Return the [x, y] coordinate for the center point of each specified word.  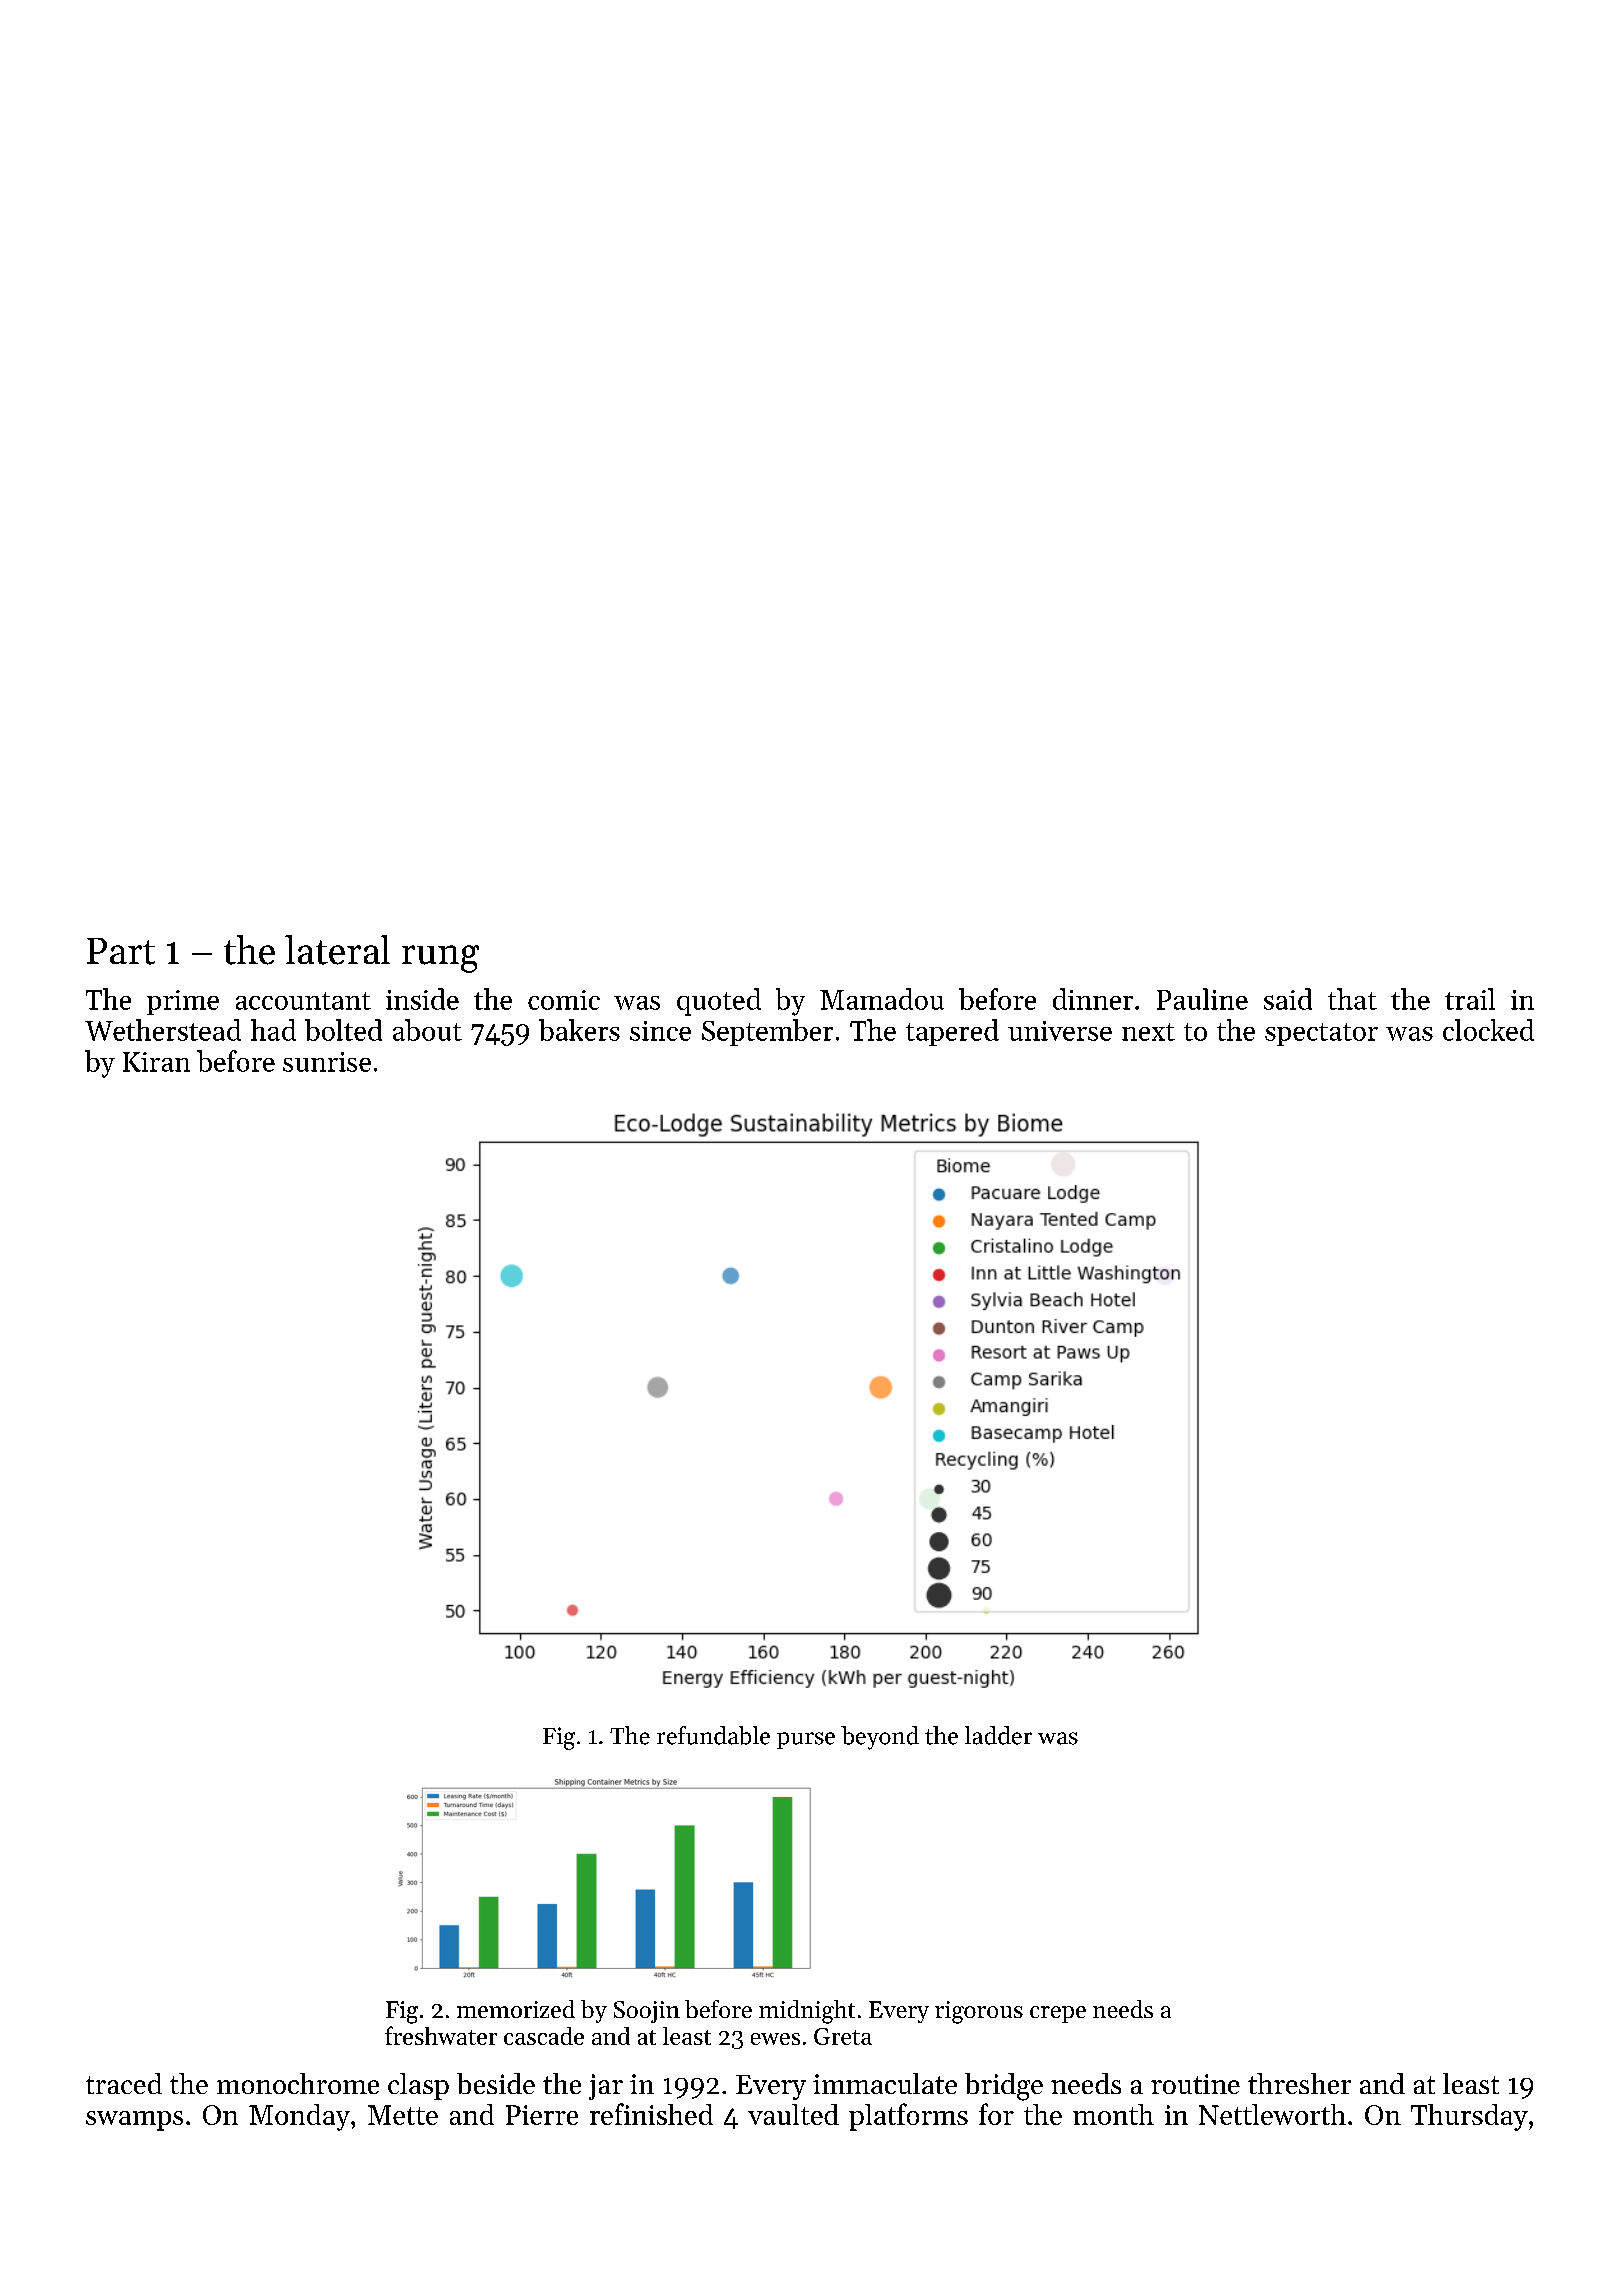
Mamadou [882, 999]
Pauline [1202, 999]
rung [440, 959]
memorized [516, 2009]
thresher [1299, 2083]
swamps [134, 2121]
